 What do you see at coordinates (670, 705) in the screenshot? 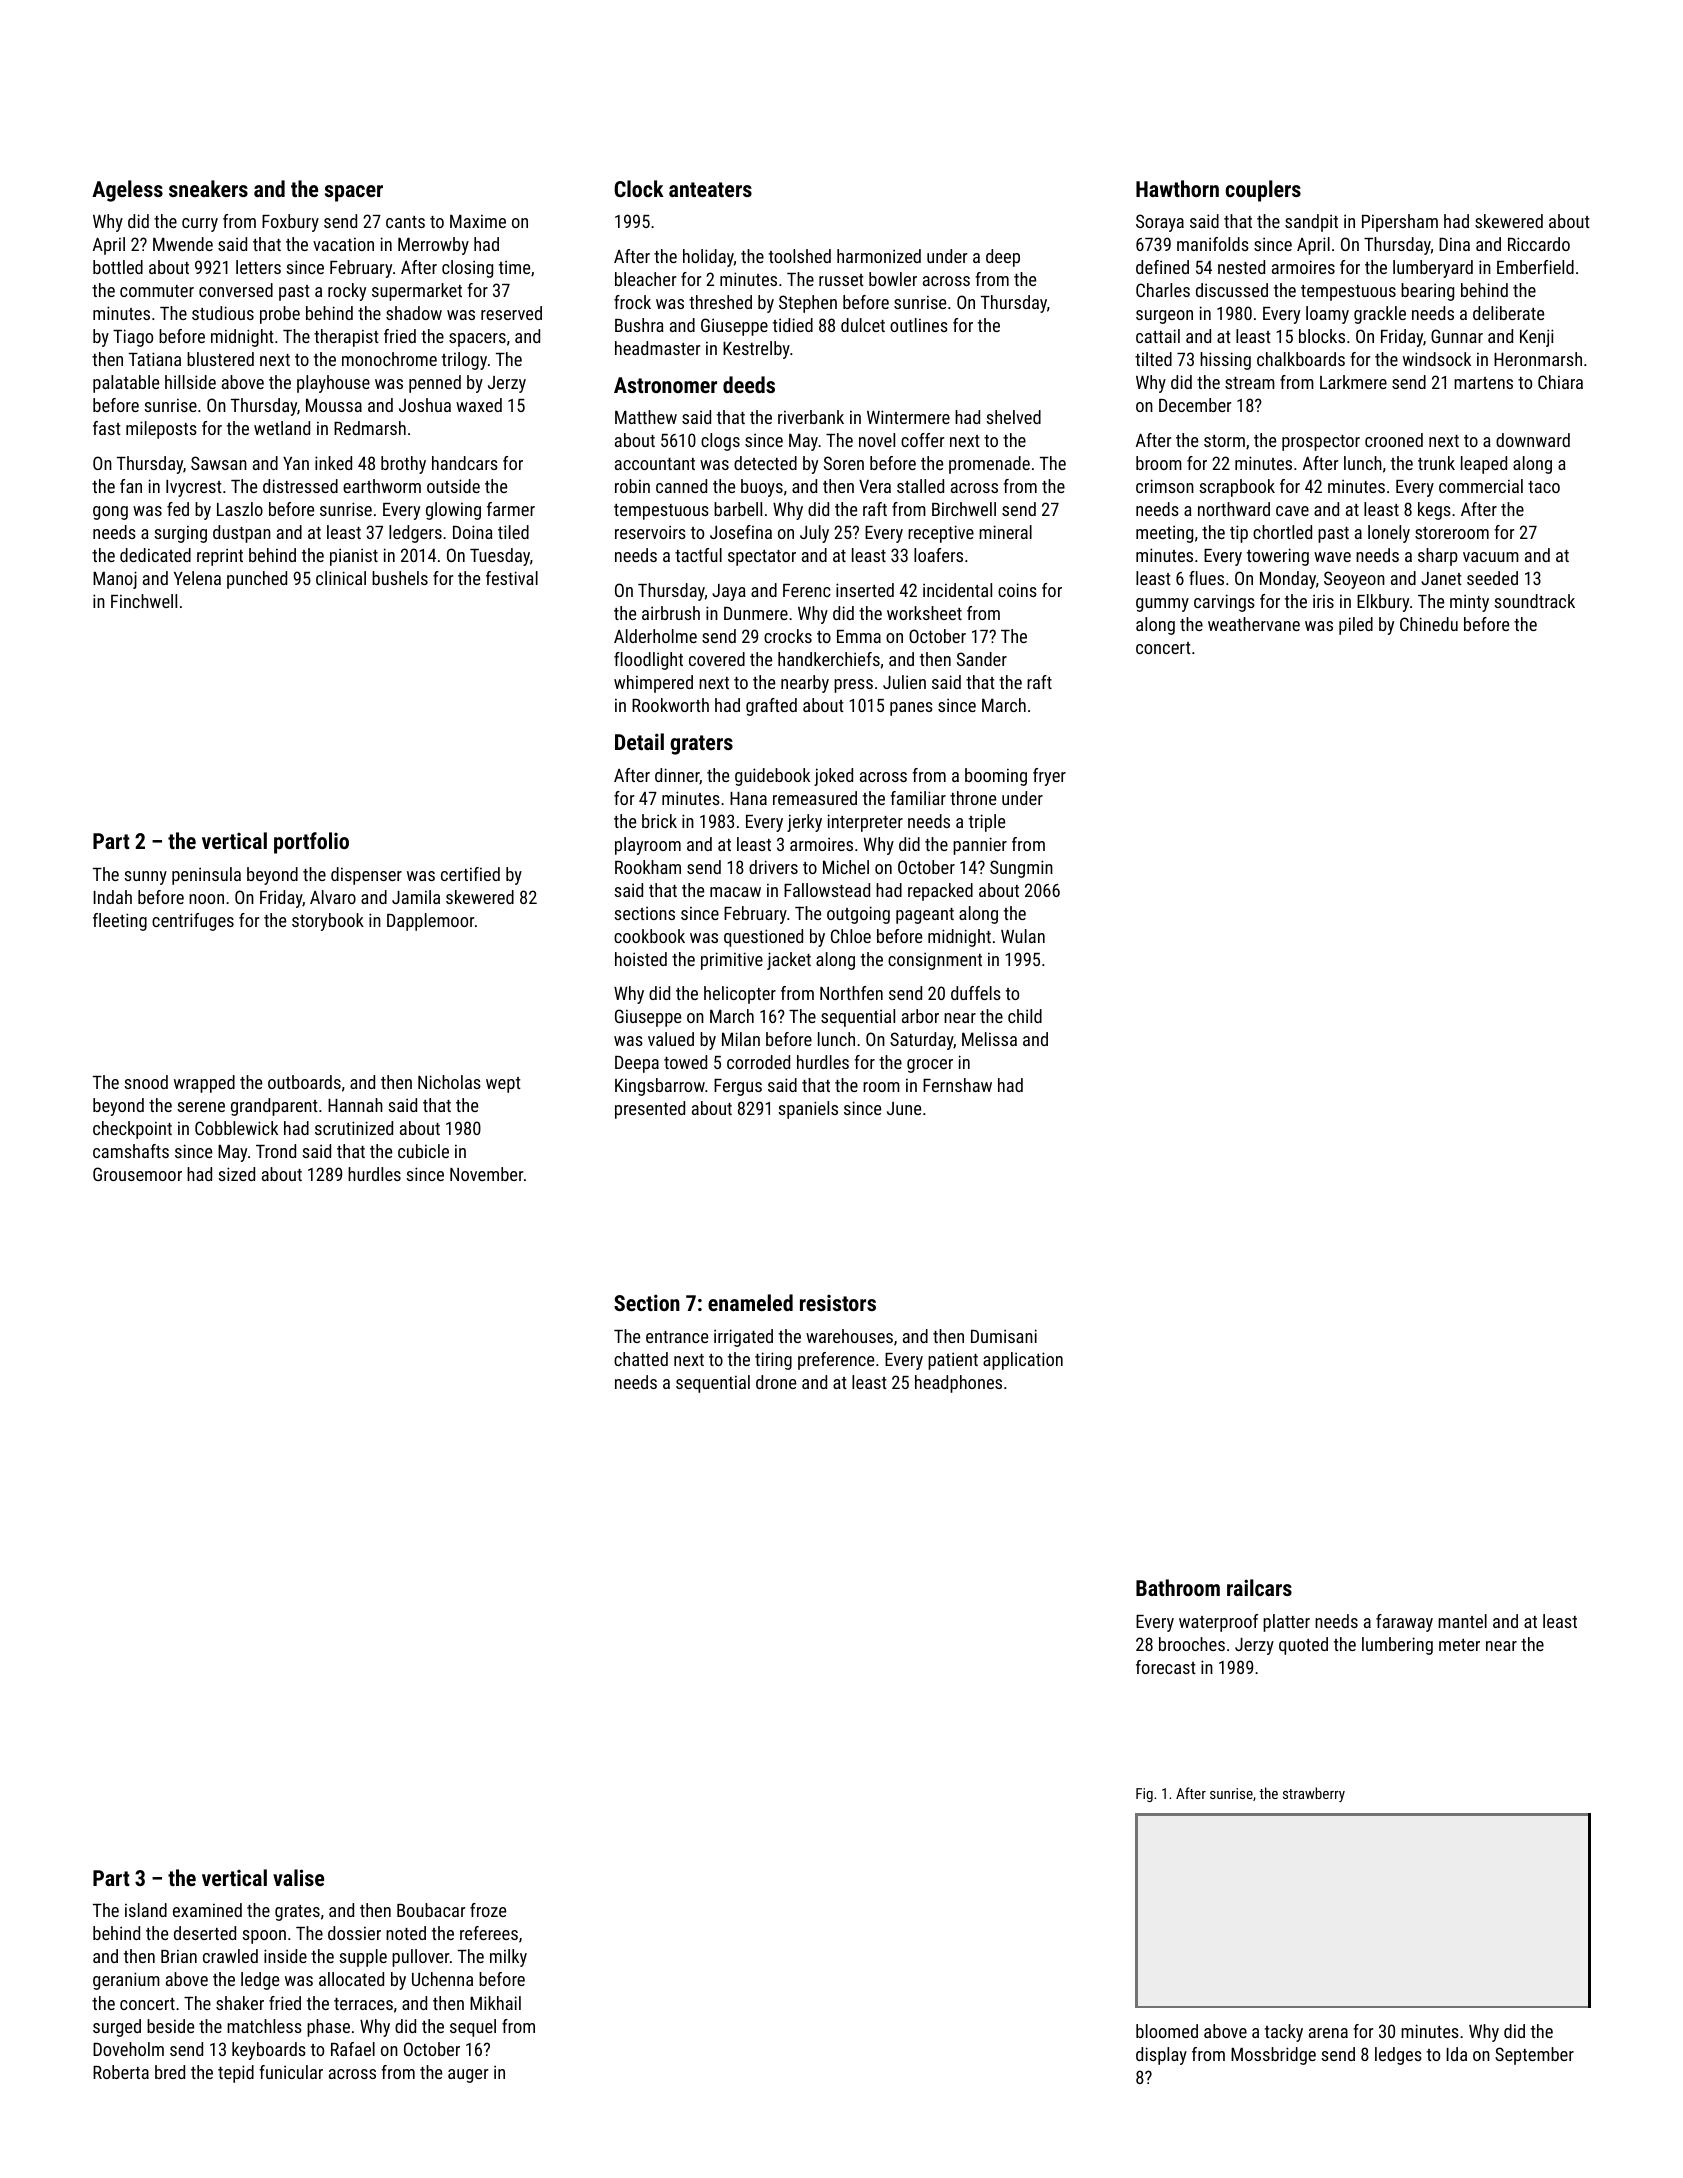
I see `Rookworth` at bounding box center [670, 705].
